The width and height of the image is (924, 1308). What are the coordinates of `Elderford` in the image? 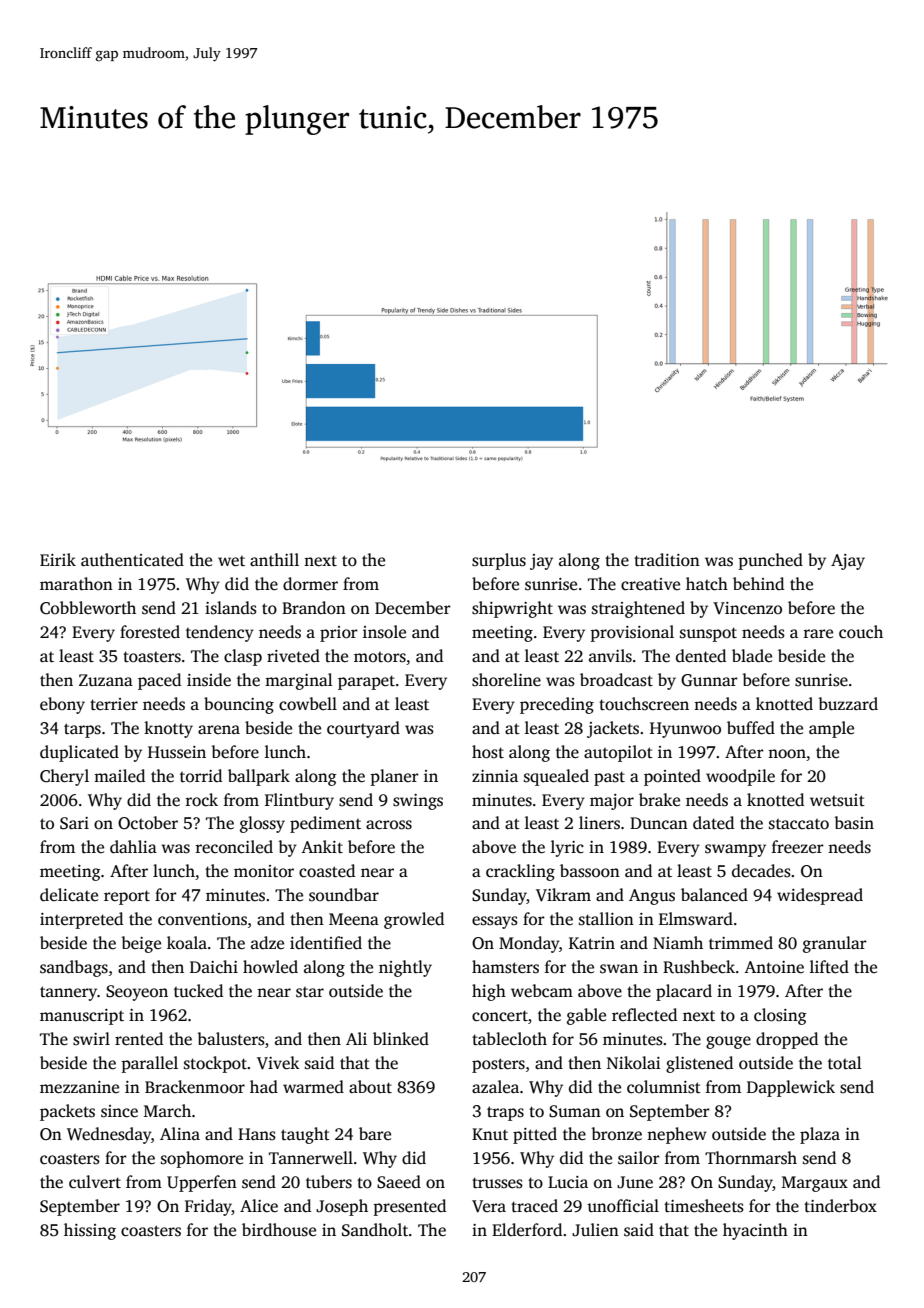 It's located at (527, 1230).
